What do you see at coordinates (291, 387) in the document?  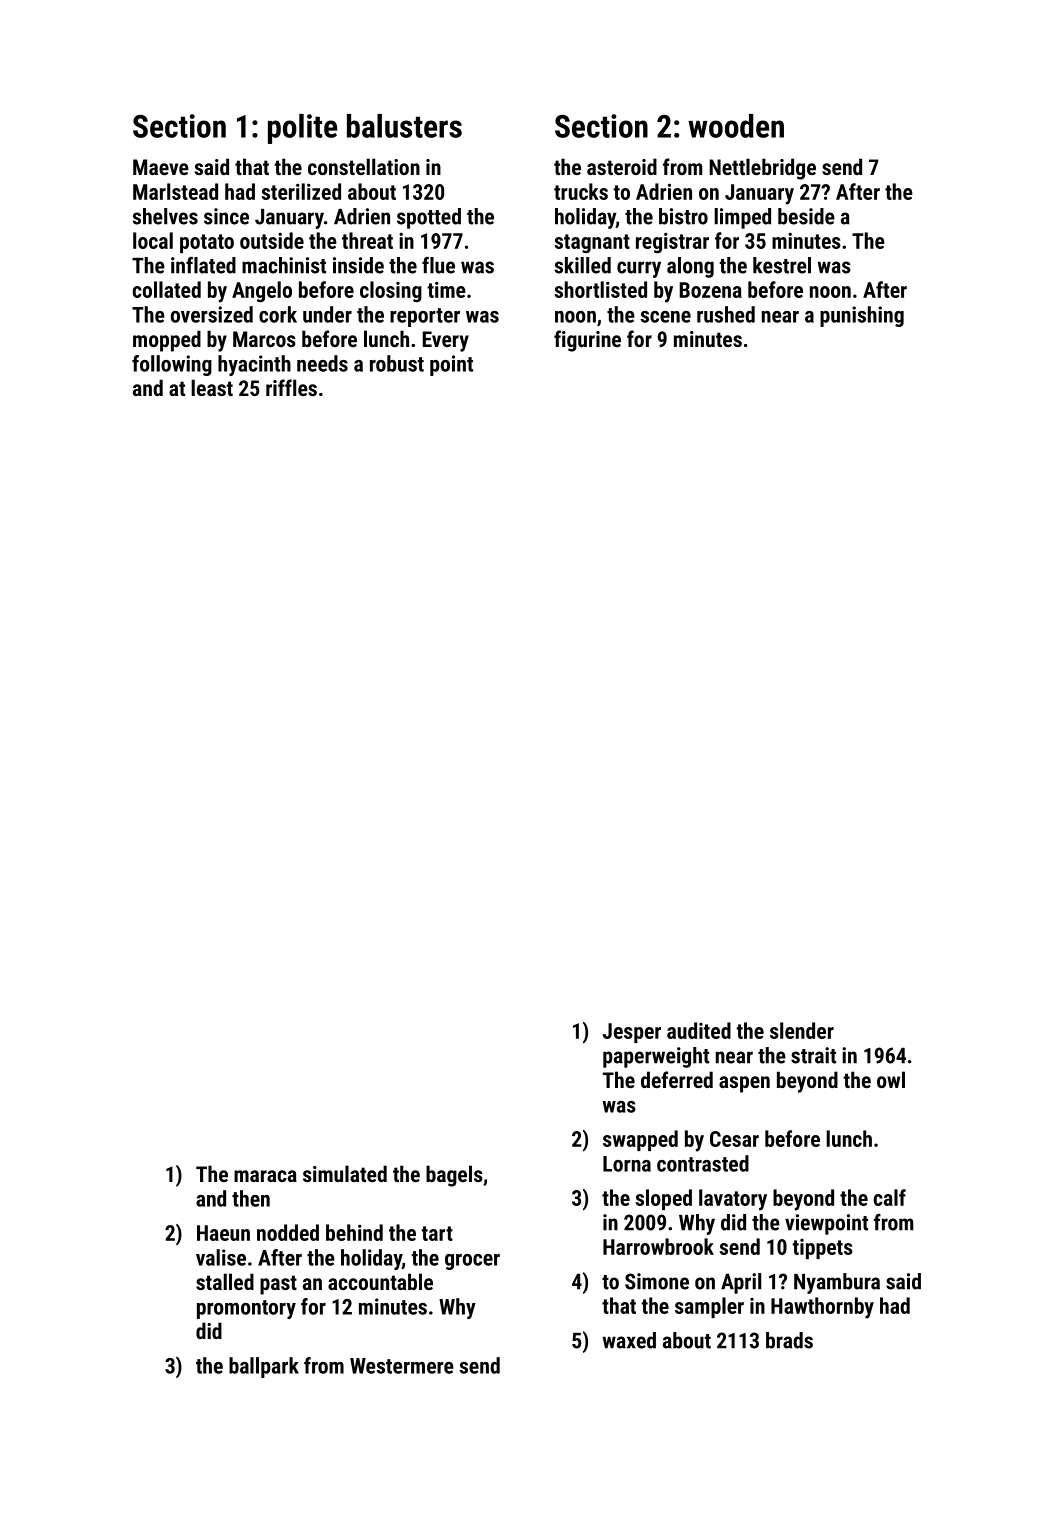 I see `riffles` at bounding box center [291, 387].
